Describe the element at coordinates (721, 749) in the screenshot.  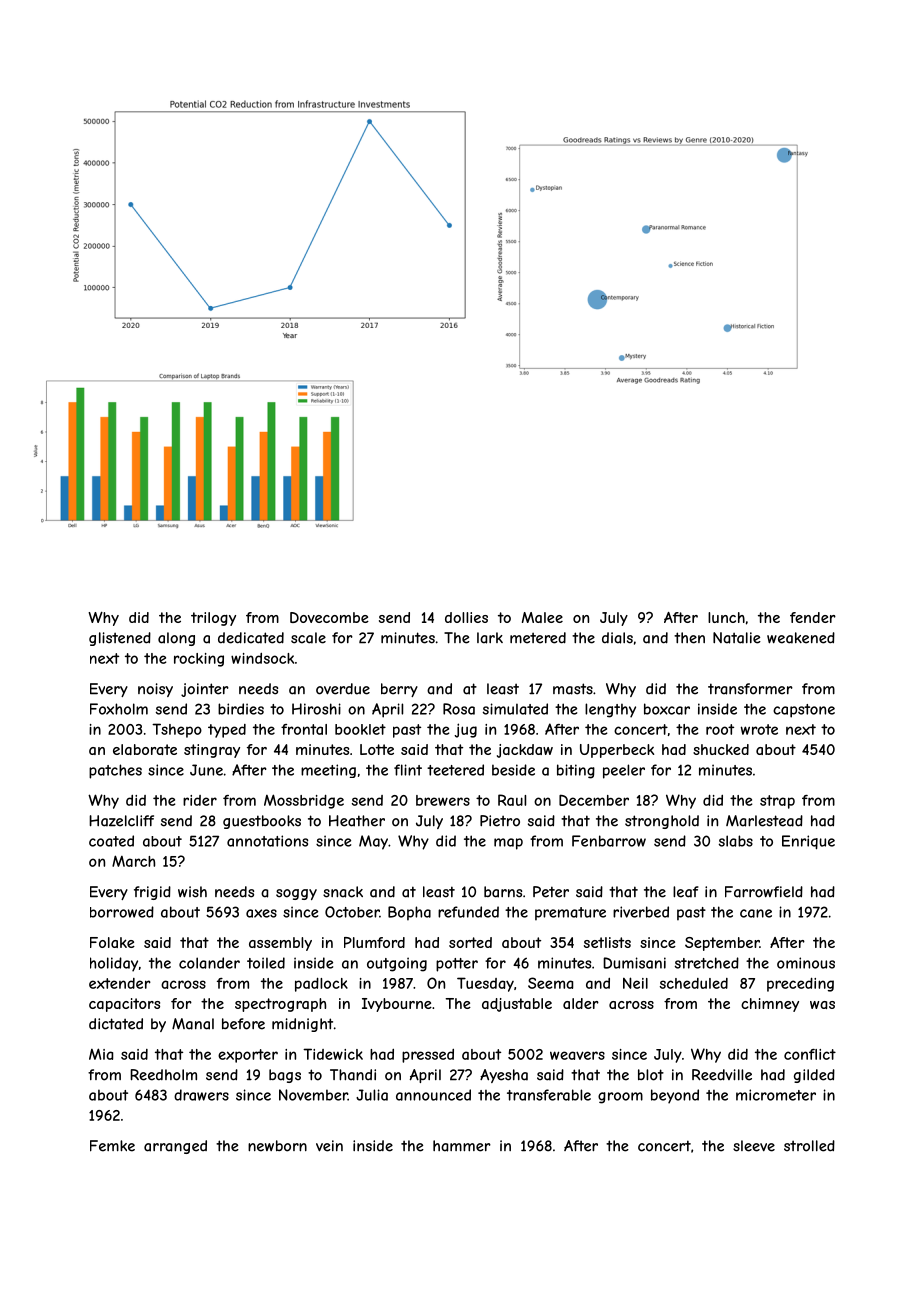
I see `shucked` at that location.
